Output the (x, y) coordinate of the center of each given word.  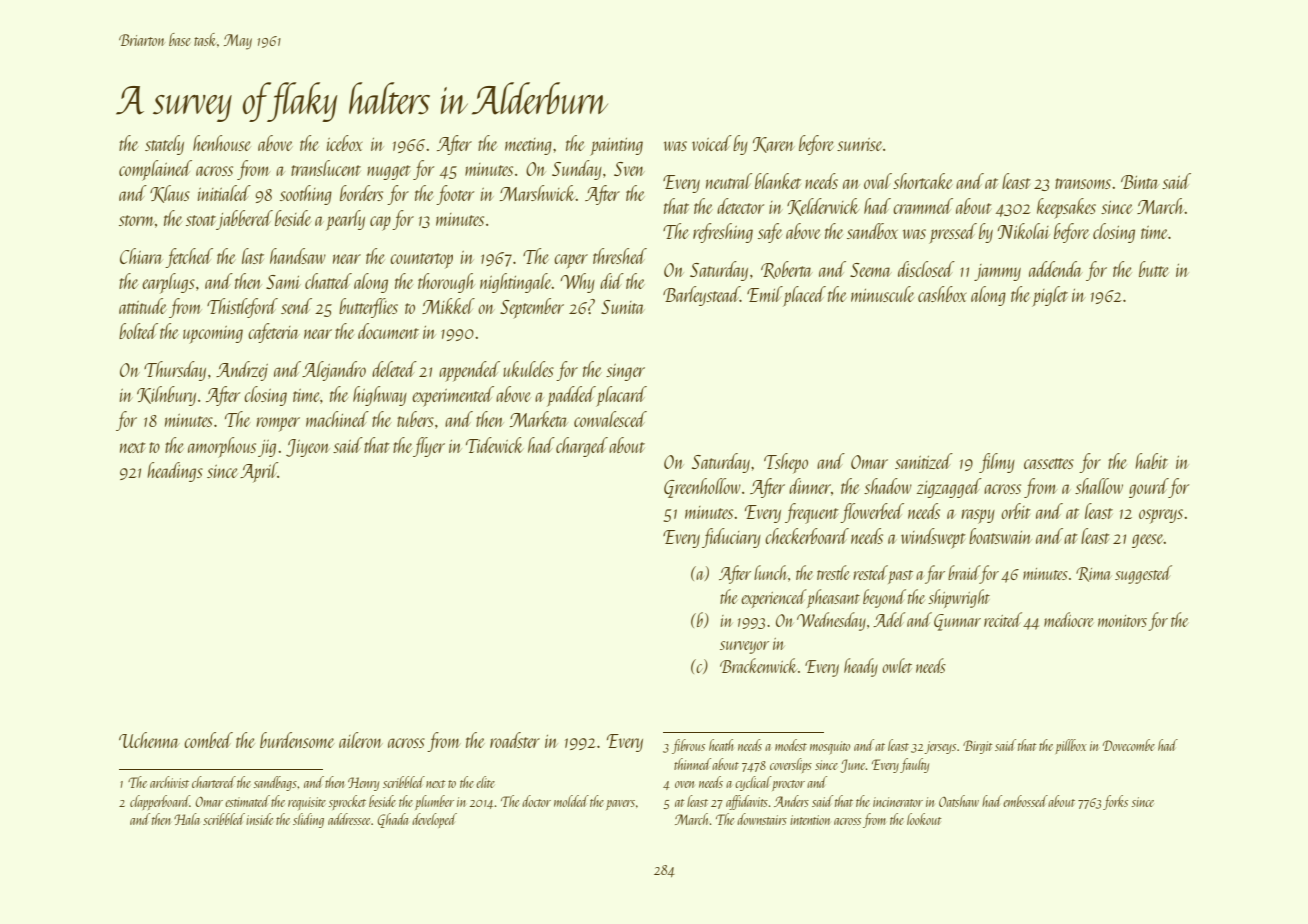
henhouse (222, 143)
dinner (810, 486)
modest (791, 745)
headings (175, 472)
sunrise (859, 144)
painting (616, 147)
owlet (897, 665)
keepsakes (1066, 208)
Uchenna (149, 740)
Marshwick (538, 193)
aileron (361, 740)
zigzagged (949, 488)
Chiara (141, 256)
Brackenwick (758, 665)
